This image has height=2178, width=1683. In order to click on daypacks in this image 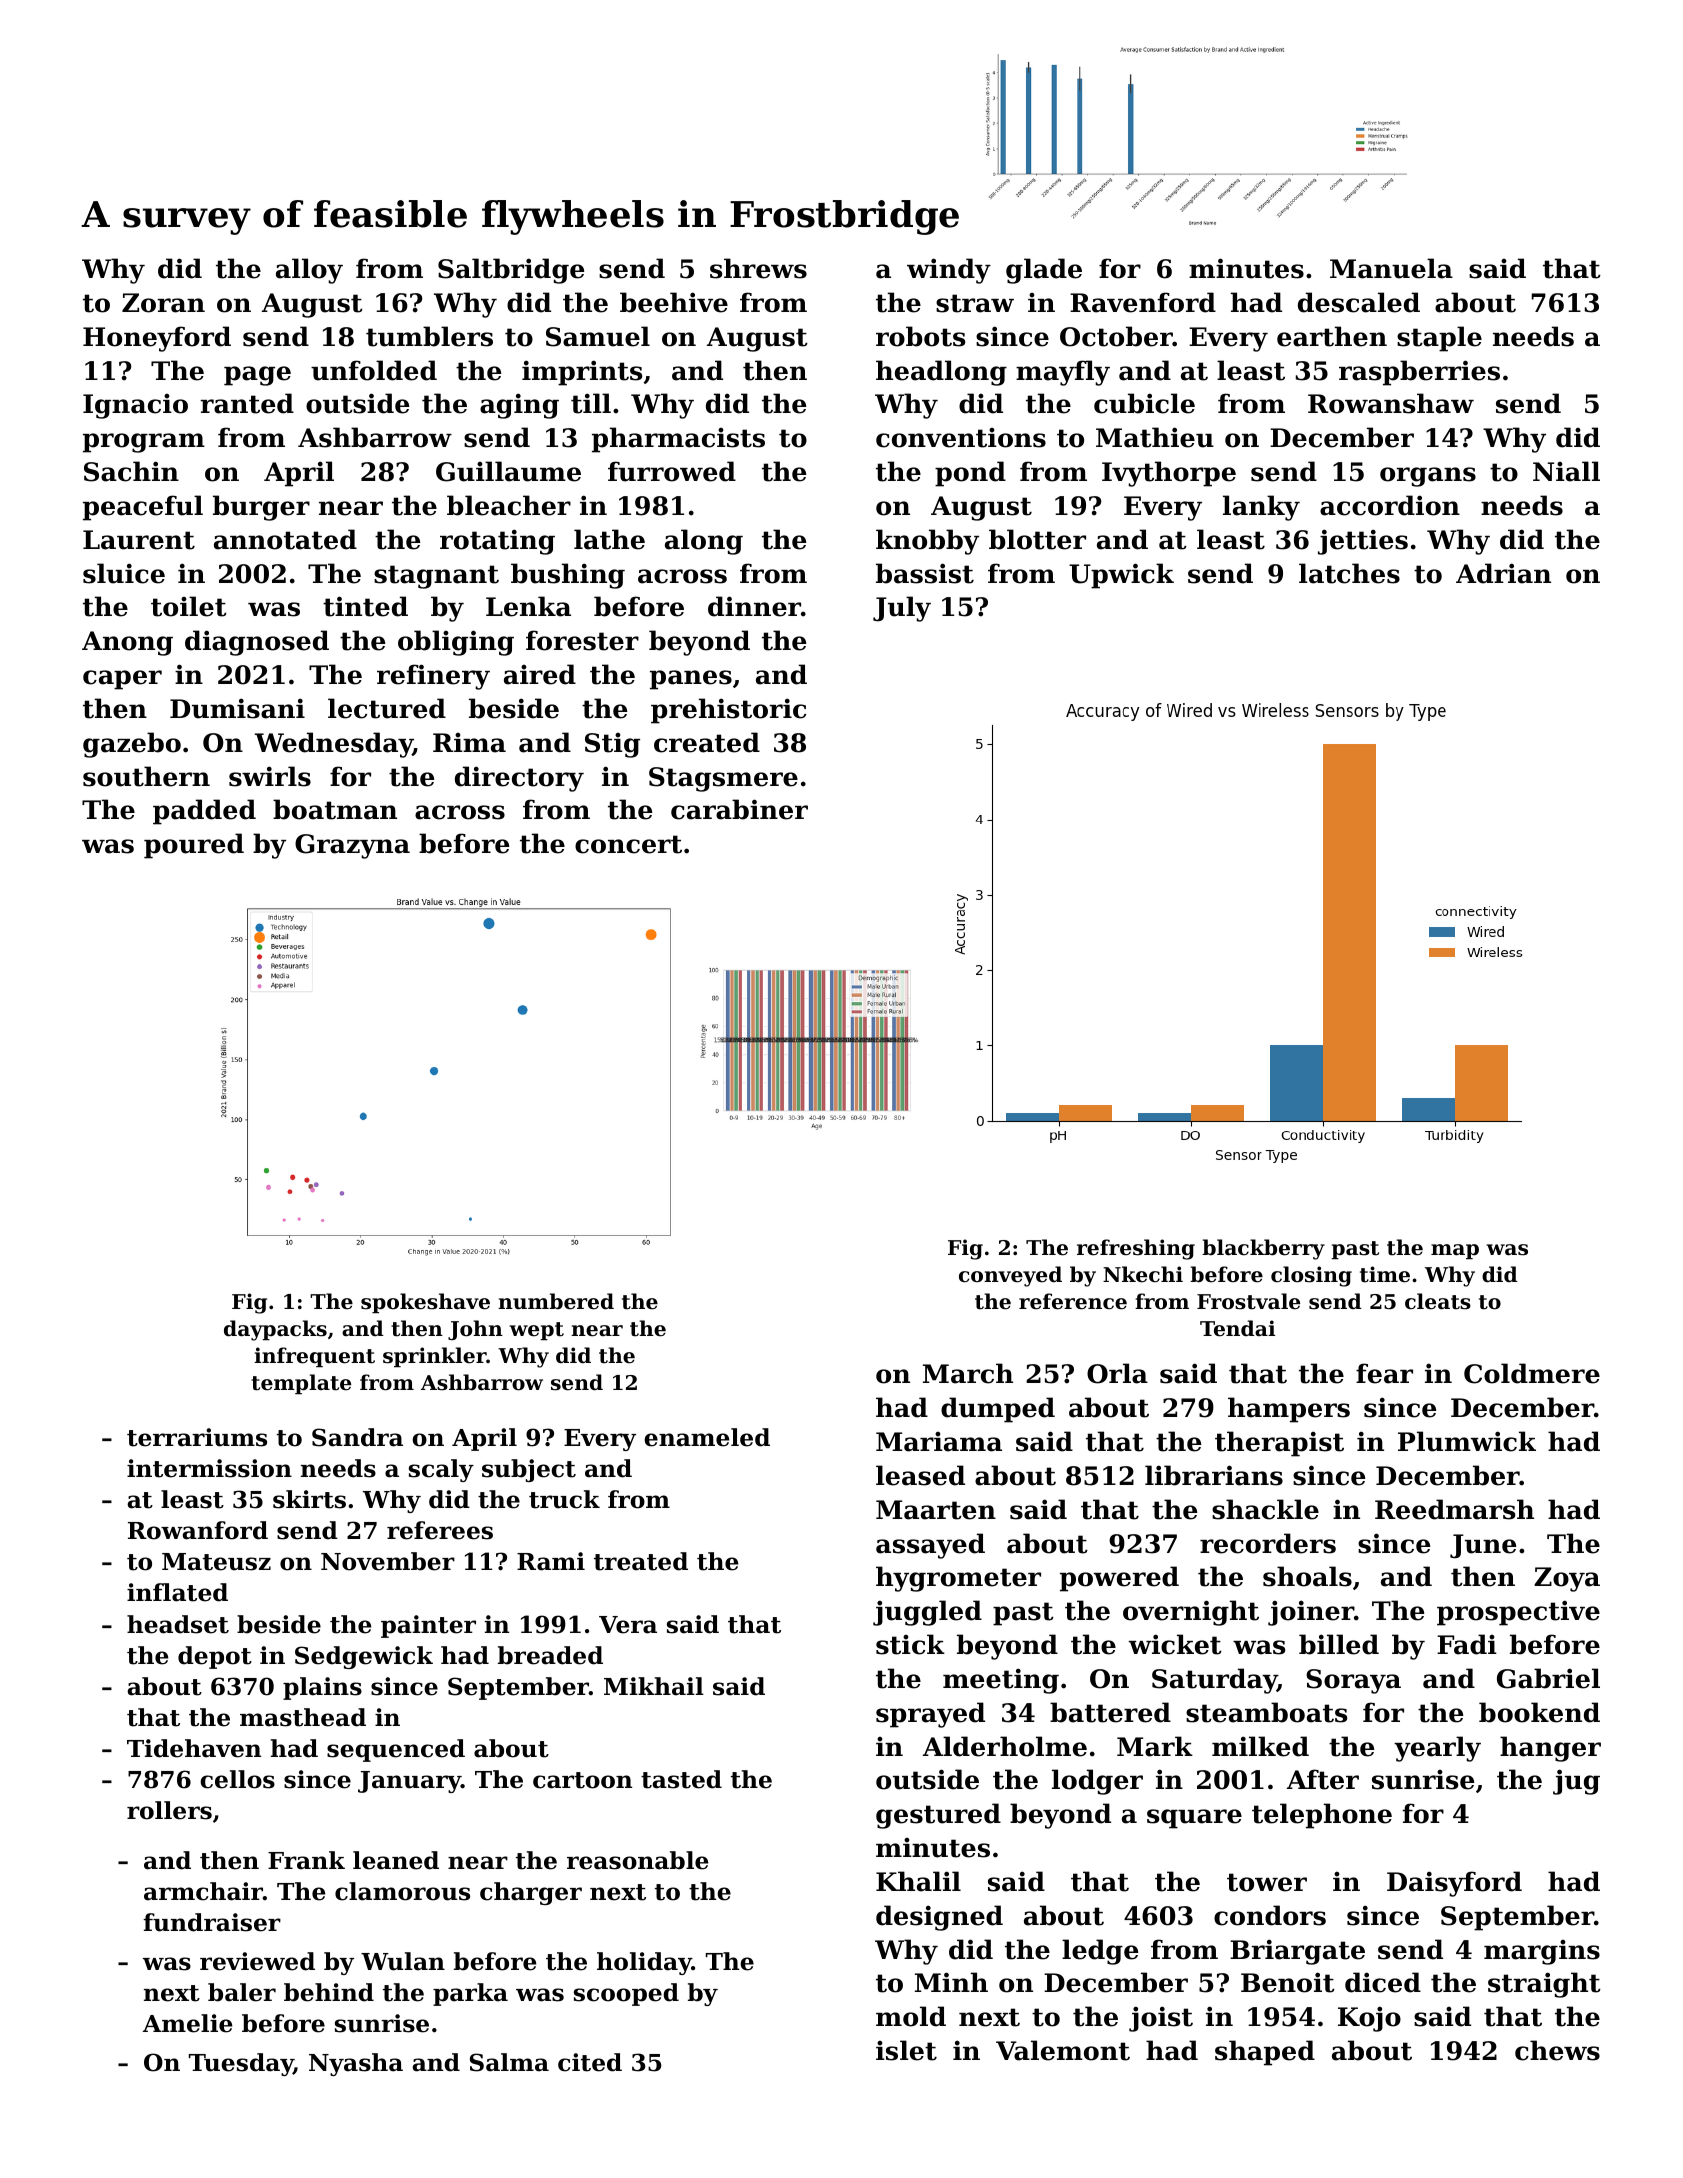, I will do `click(275, 1330)`.
